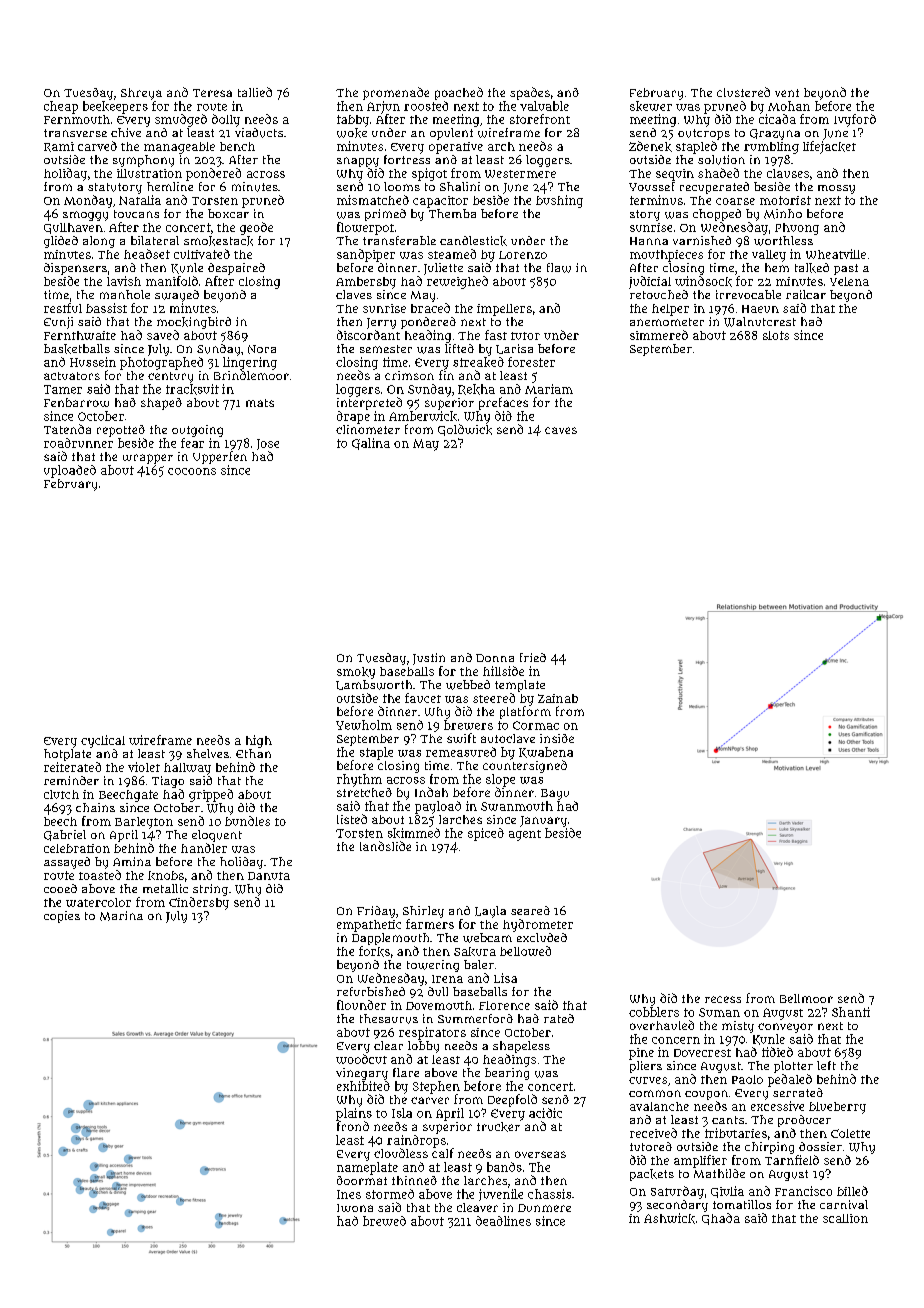 The width and height of the image is (924, 1308). I want to click on brewed, so click(384, 1221).
